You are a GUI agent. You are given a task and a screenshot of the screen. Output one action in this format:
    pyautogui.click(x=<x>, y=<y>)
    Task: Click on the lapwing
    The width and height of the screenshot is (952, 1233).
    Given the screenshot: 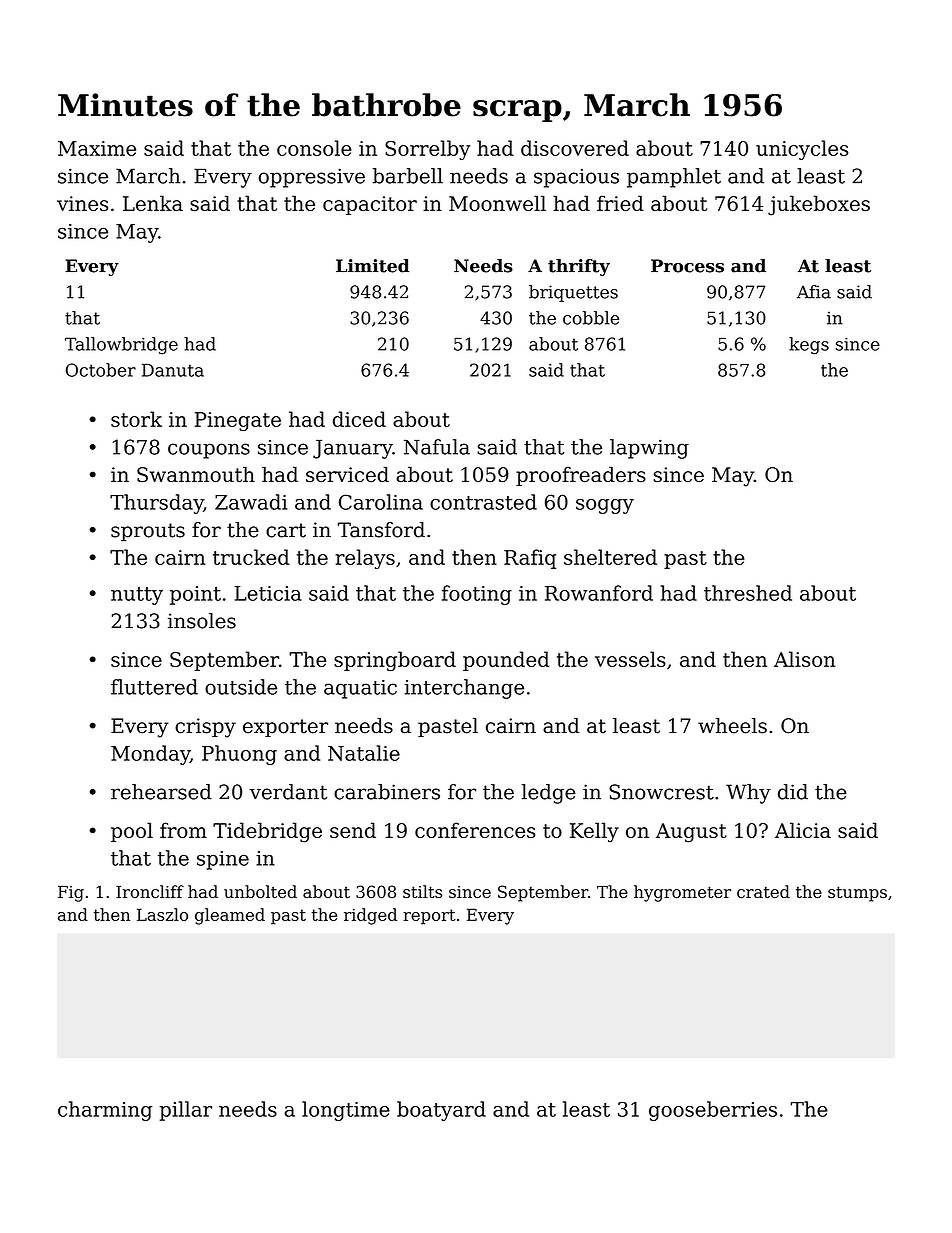 What is the action you would take?
    pyautogui.click(x=649, y=449)
